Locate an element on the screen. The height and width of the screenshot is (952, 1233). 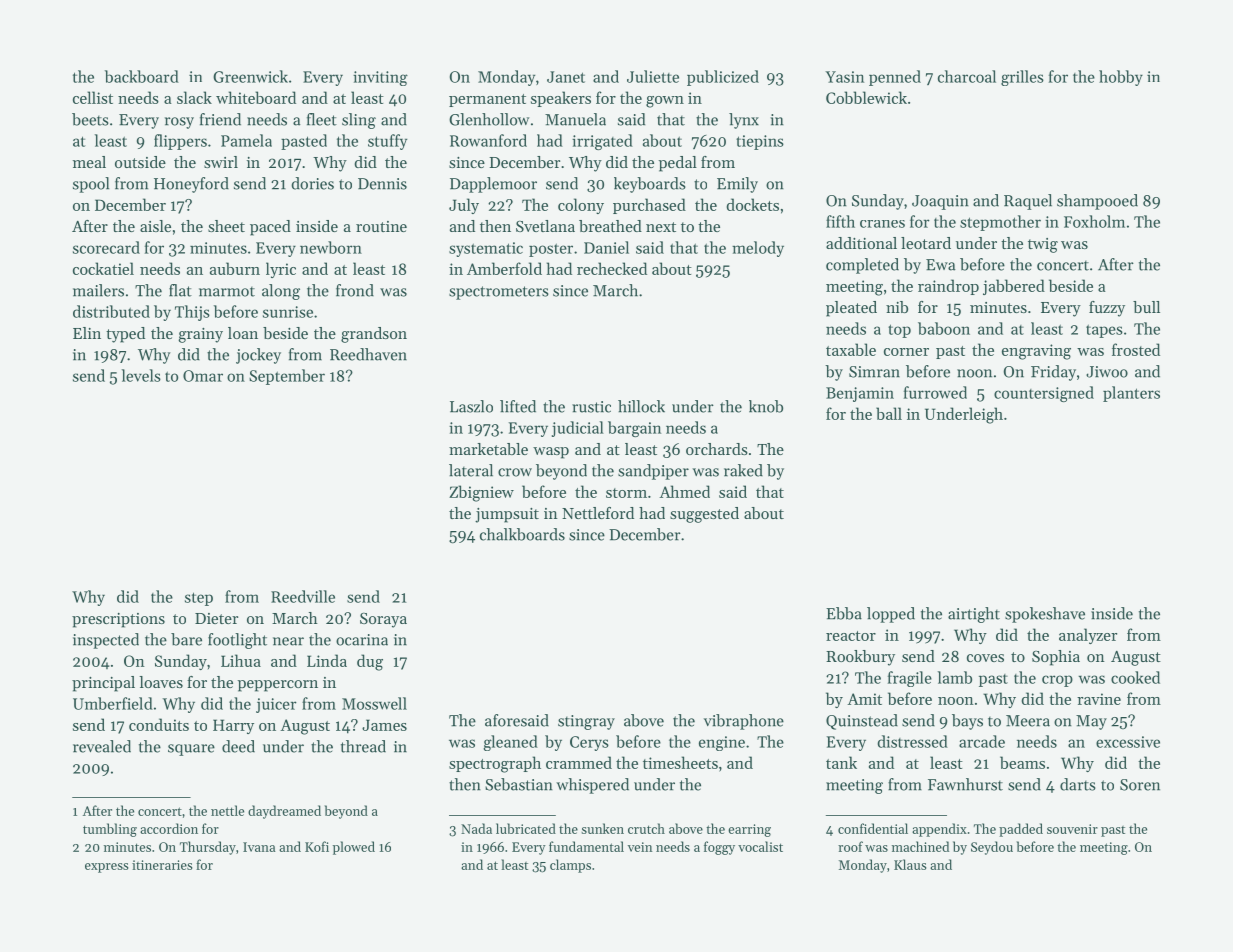
suggested is located at coordinates (704, 515).
